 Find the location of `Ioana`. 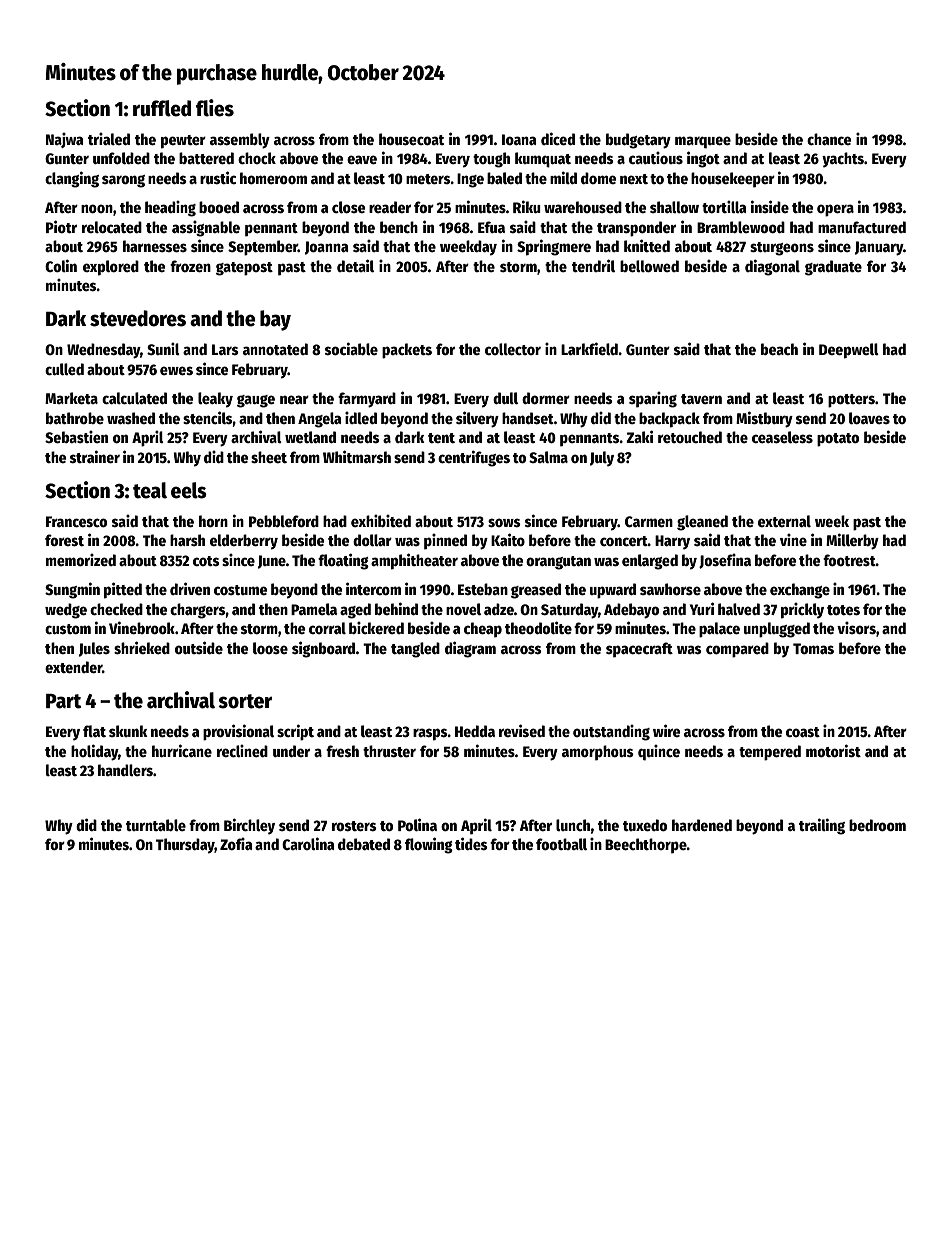

Ioana is located at coordinates (519, 139).
